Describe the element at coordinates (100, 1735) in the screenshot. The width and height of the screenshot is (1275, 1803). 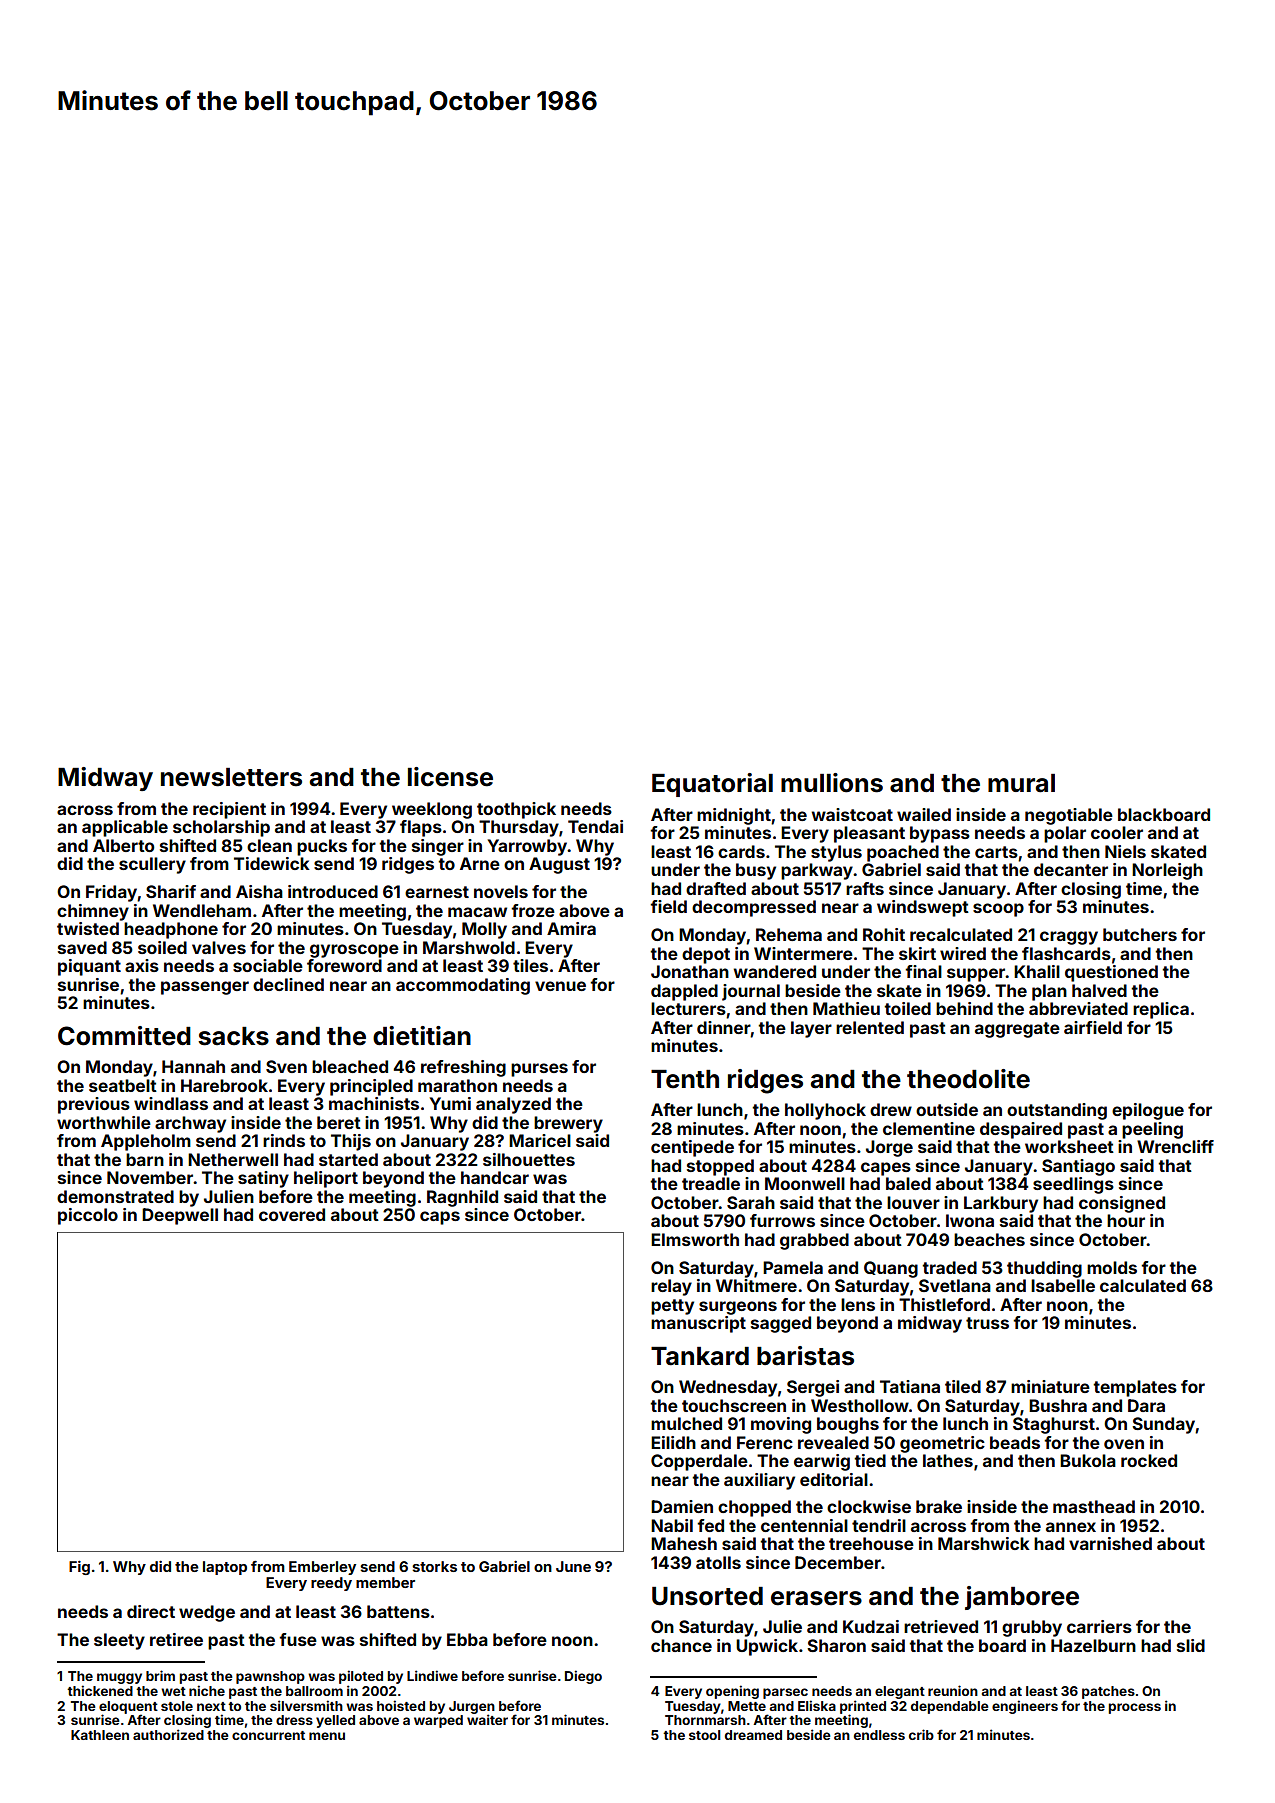
I see `Kathleen` at that location.
